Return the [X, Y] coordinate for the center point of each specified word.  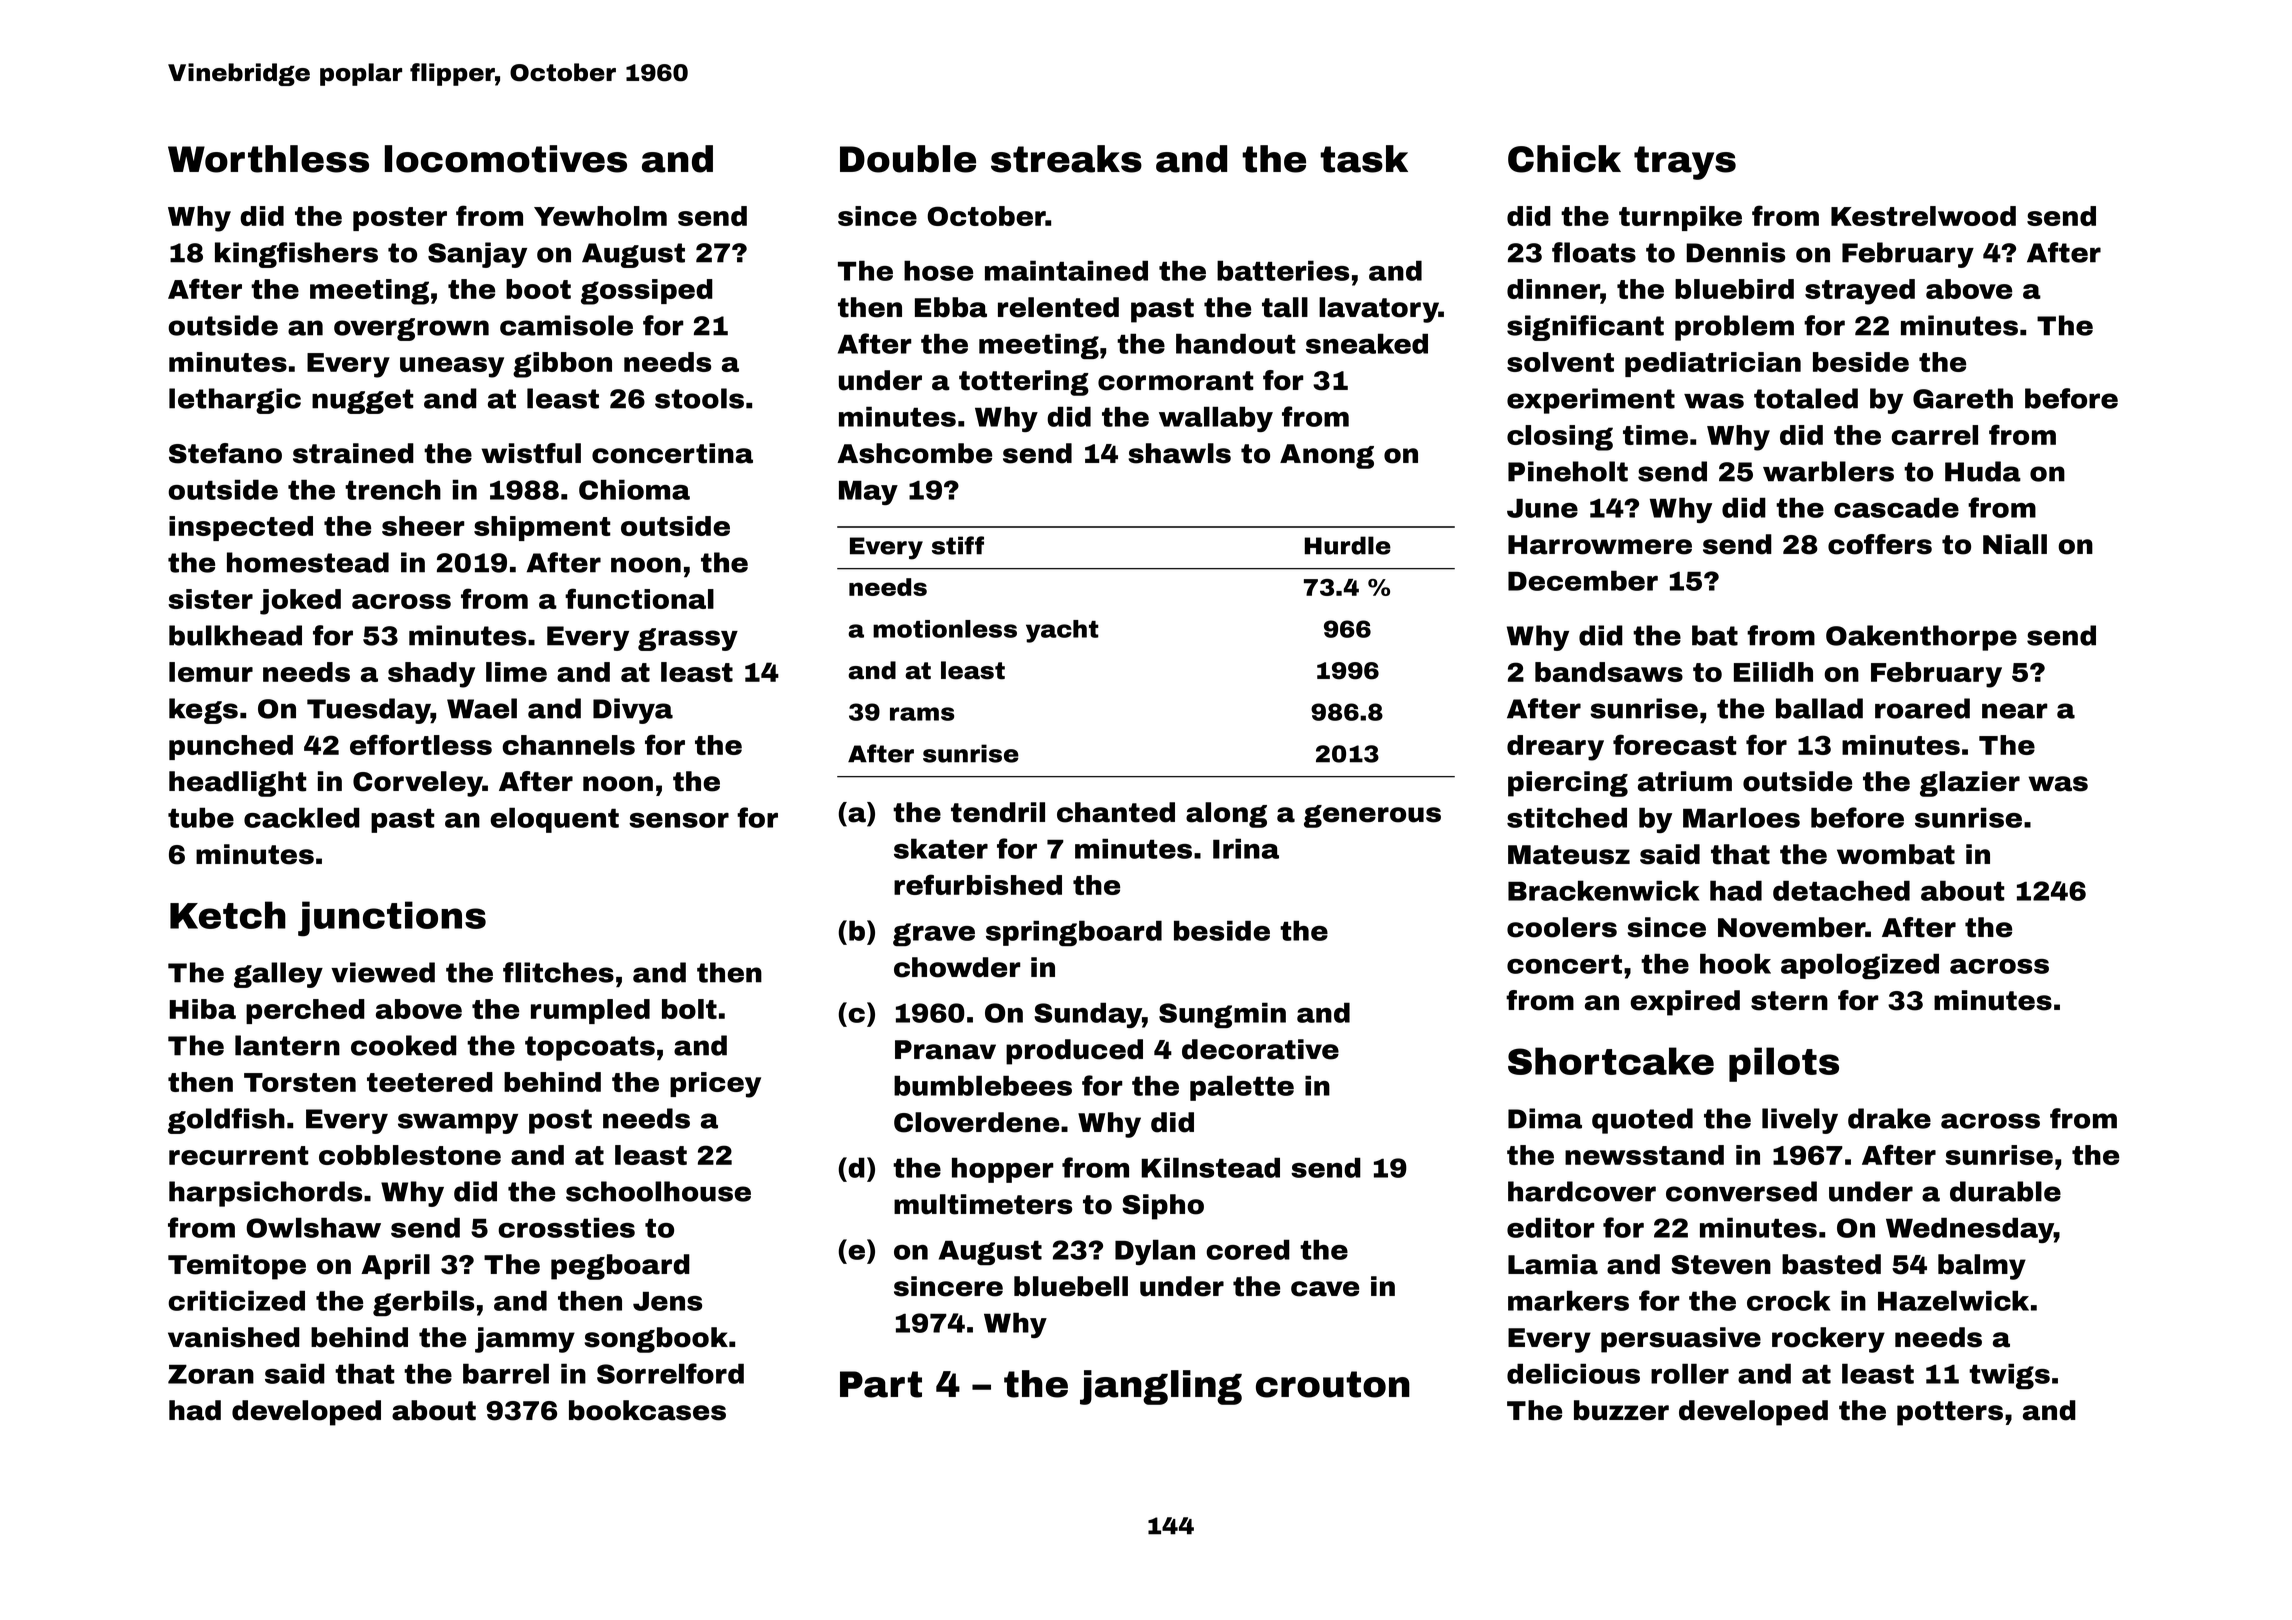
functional [639, 598]
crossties [566, 1227]
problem [1734, 328]
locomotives [506, 159]
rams [922, 714]
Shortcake [1611, 1061]
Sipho [1163, 1207]
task [1364, 159]
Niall [2015, 544]
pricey [715, 1085]
